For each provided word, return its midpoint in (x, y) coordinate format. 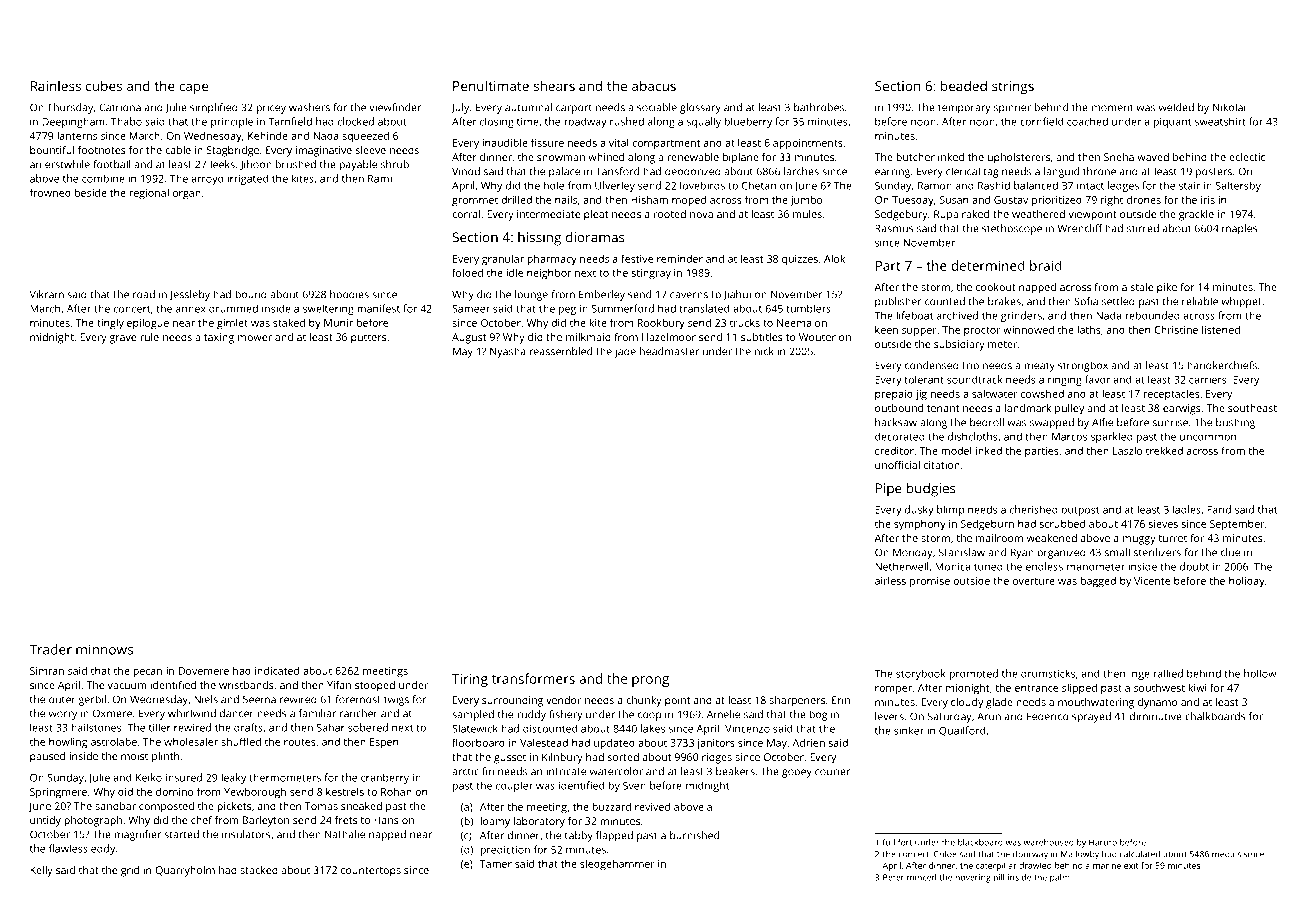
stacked (259, 870)
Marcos (1069, 437)
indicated (277, 670)
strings (1013, 88)
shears (554, 85)
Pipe (889, 490)
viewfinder (395, 107)
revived (652, 806)
